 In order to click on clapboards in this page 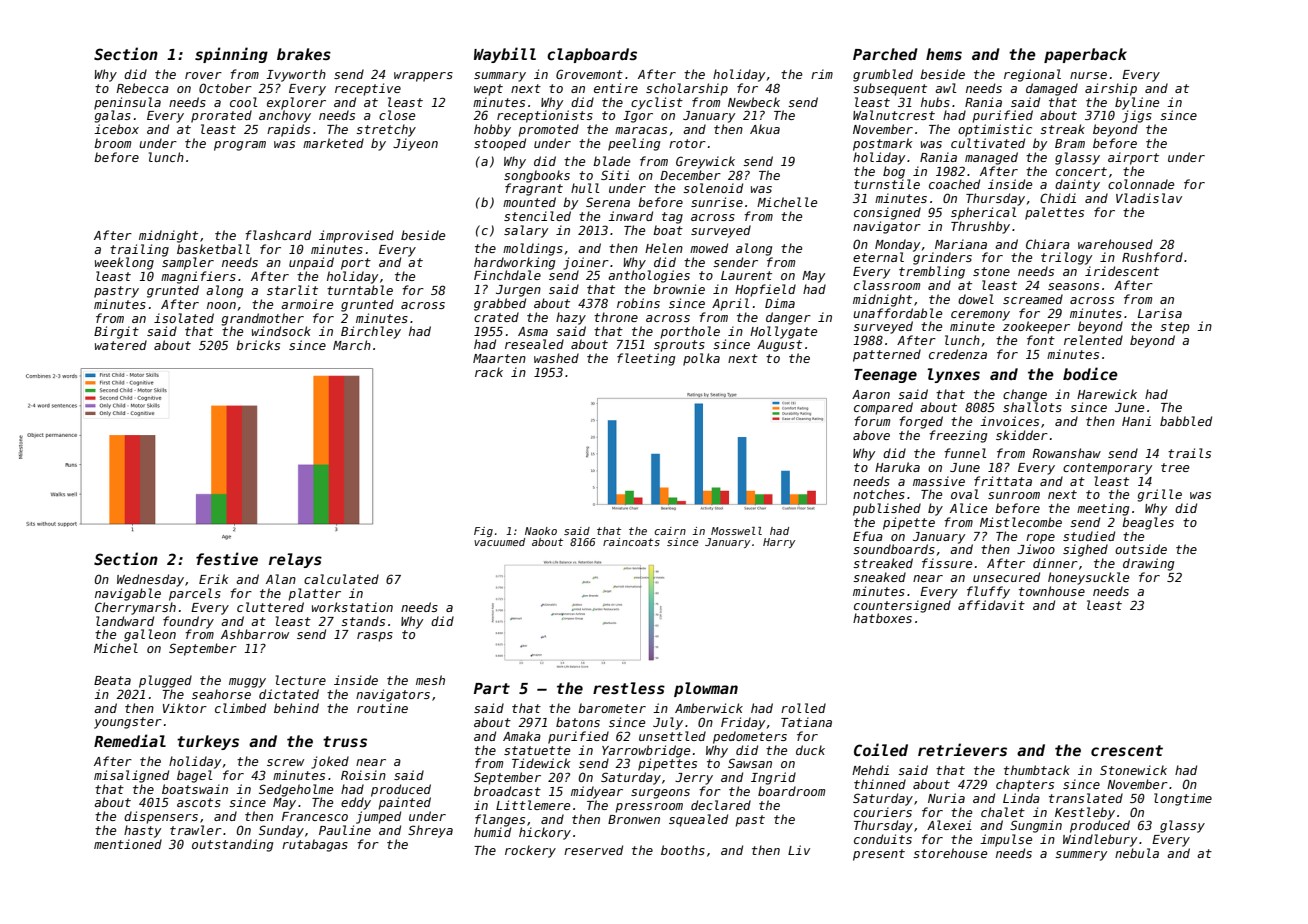, I will do `click(592, 55)`.
